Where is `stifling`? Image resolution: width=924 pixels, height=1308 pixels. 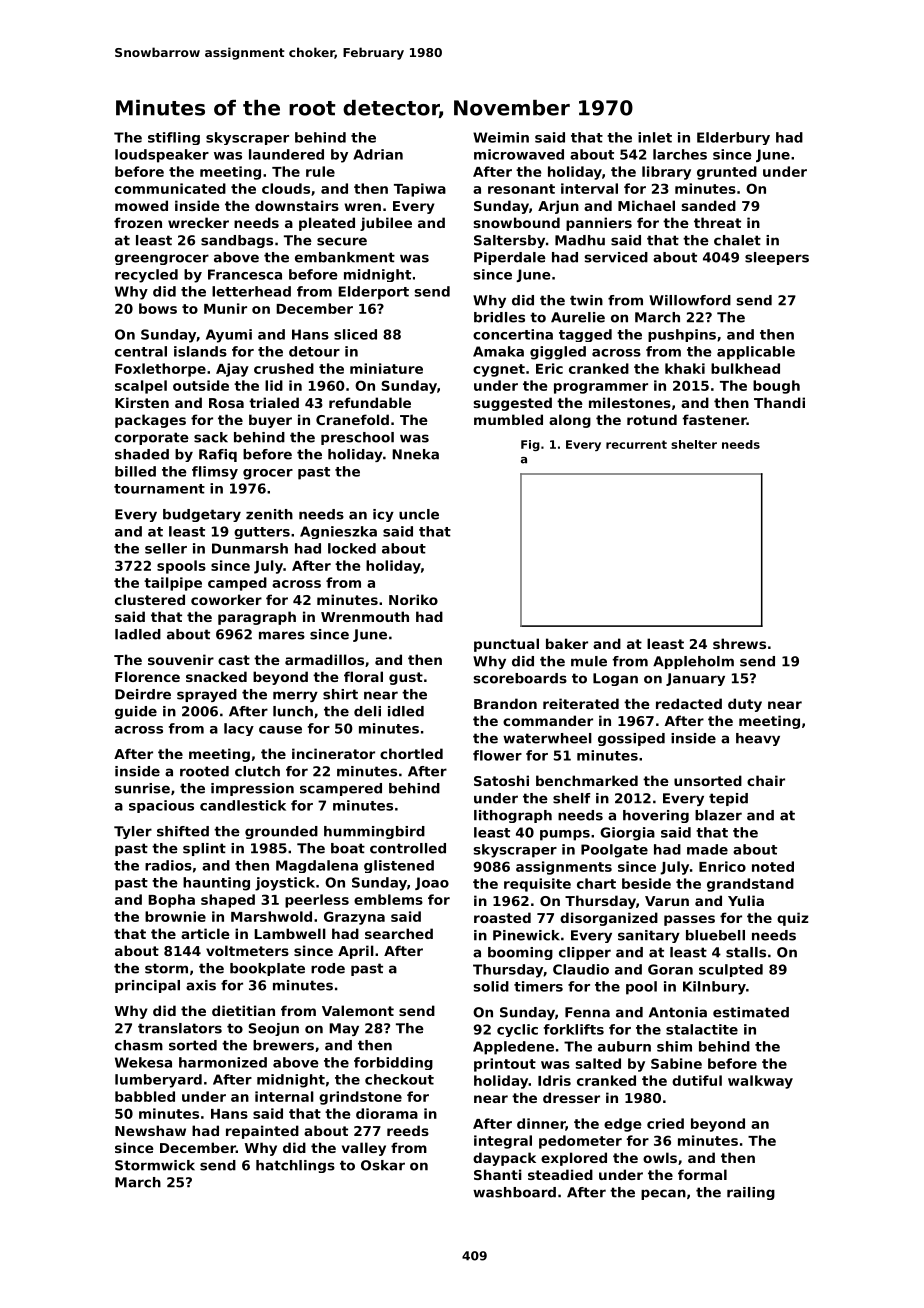
stifling is located at coordinates (174, 138).
